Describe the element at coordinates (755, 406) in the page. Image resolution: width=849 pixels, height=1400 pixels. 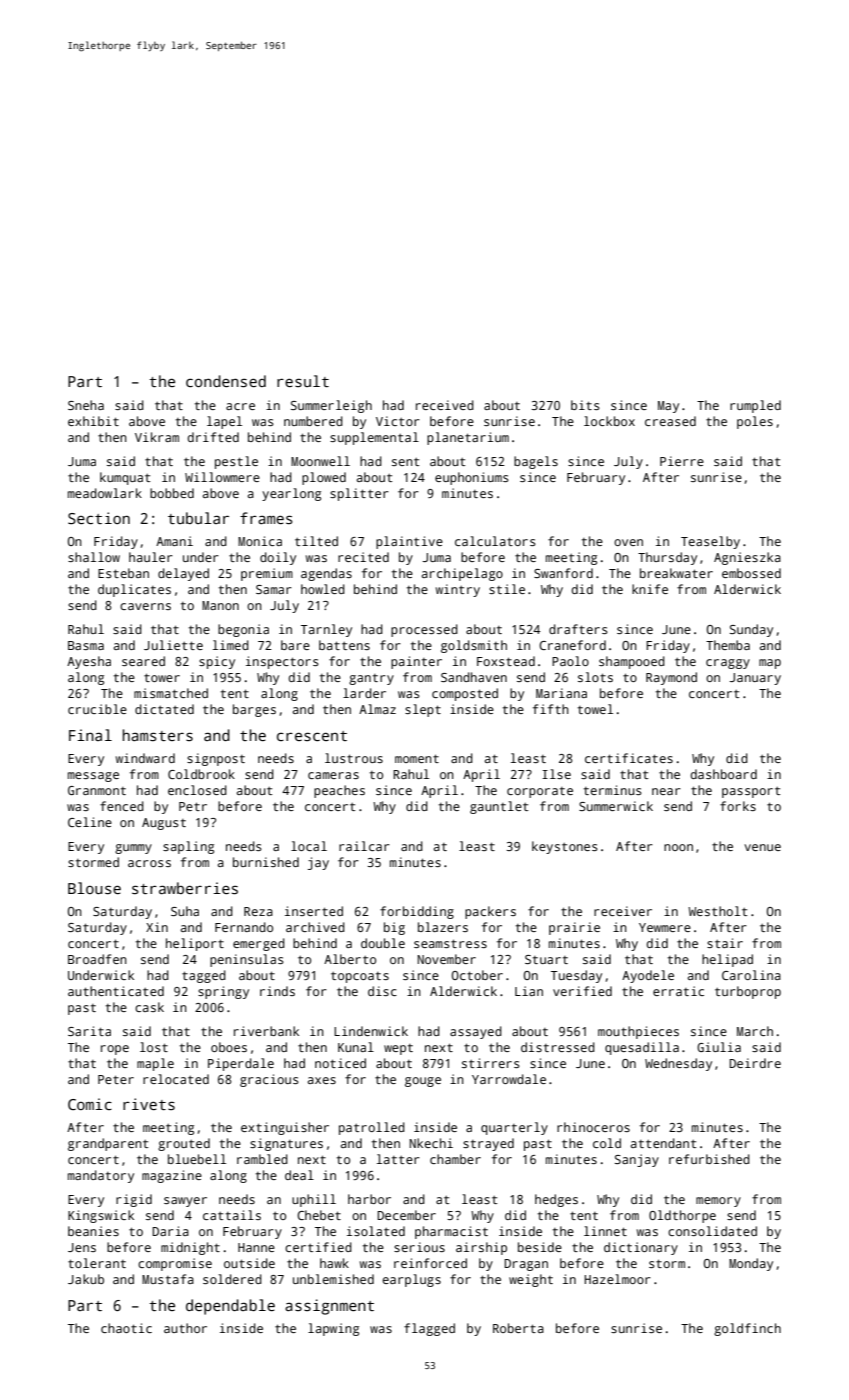
I see `rumpled` at that location.
